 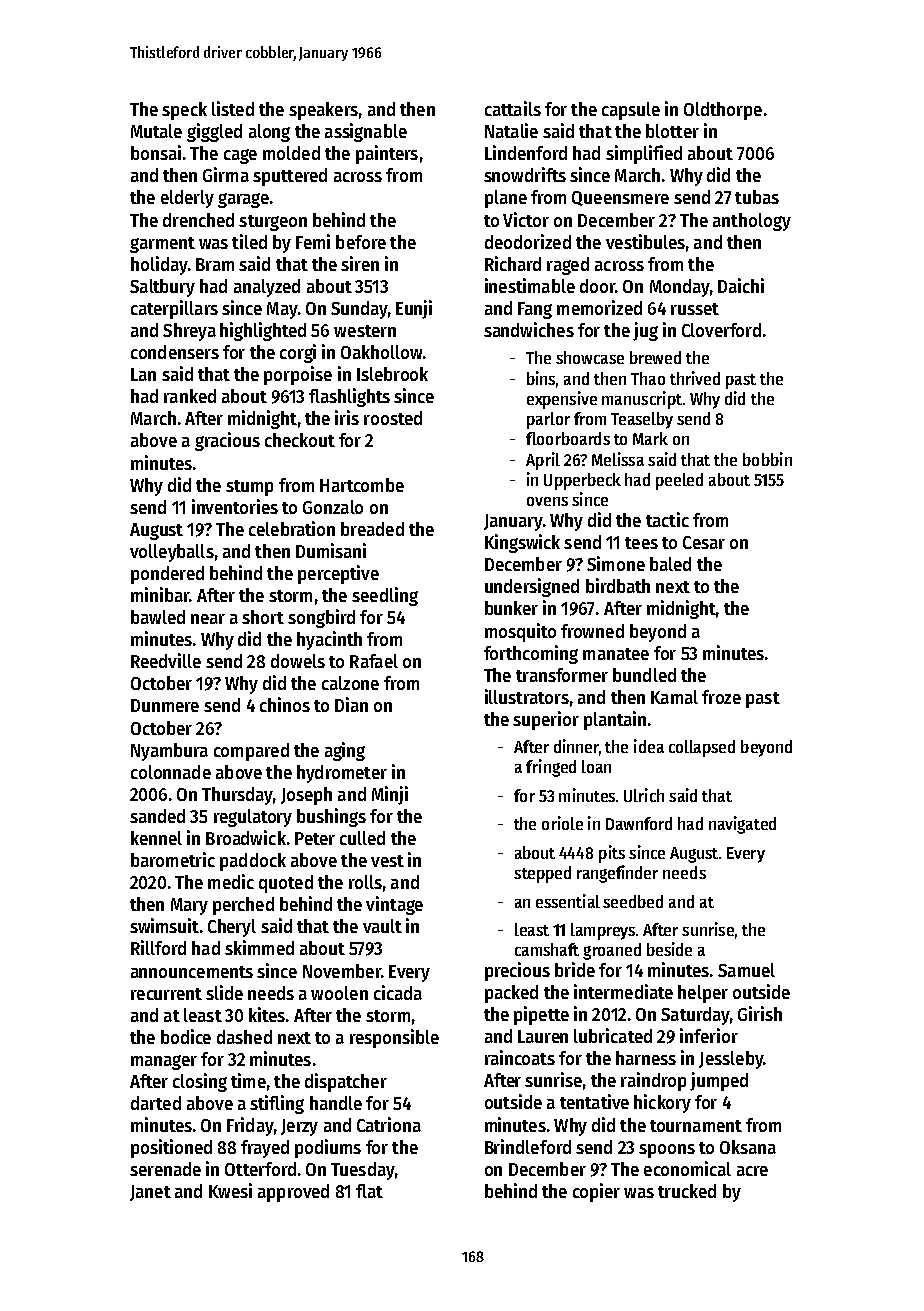 What do you see at coordinates (345, 751) in the screenshot?
I see `aging` at bounding box center [345, 751].
